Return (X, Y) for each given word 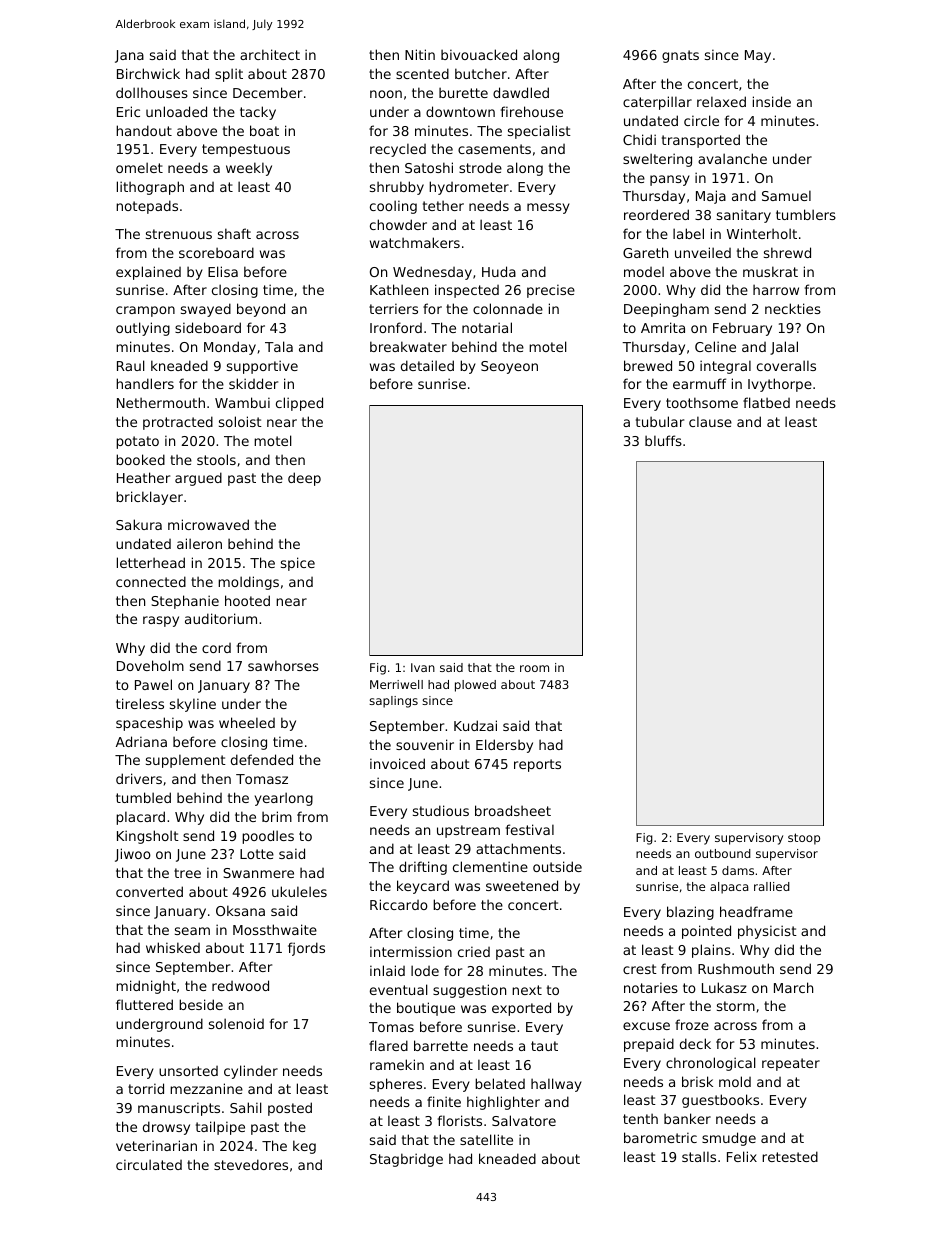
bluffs (663, 440)
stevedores (251, 1164)
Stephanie (185, 602)
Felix (742, 1156)
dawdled (521, 92)
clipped (299, 404)
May (758, 56)
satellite (486, 1139)
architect (270, 54)
